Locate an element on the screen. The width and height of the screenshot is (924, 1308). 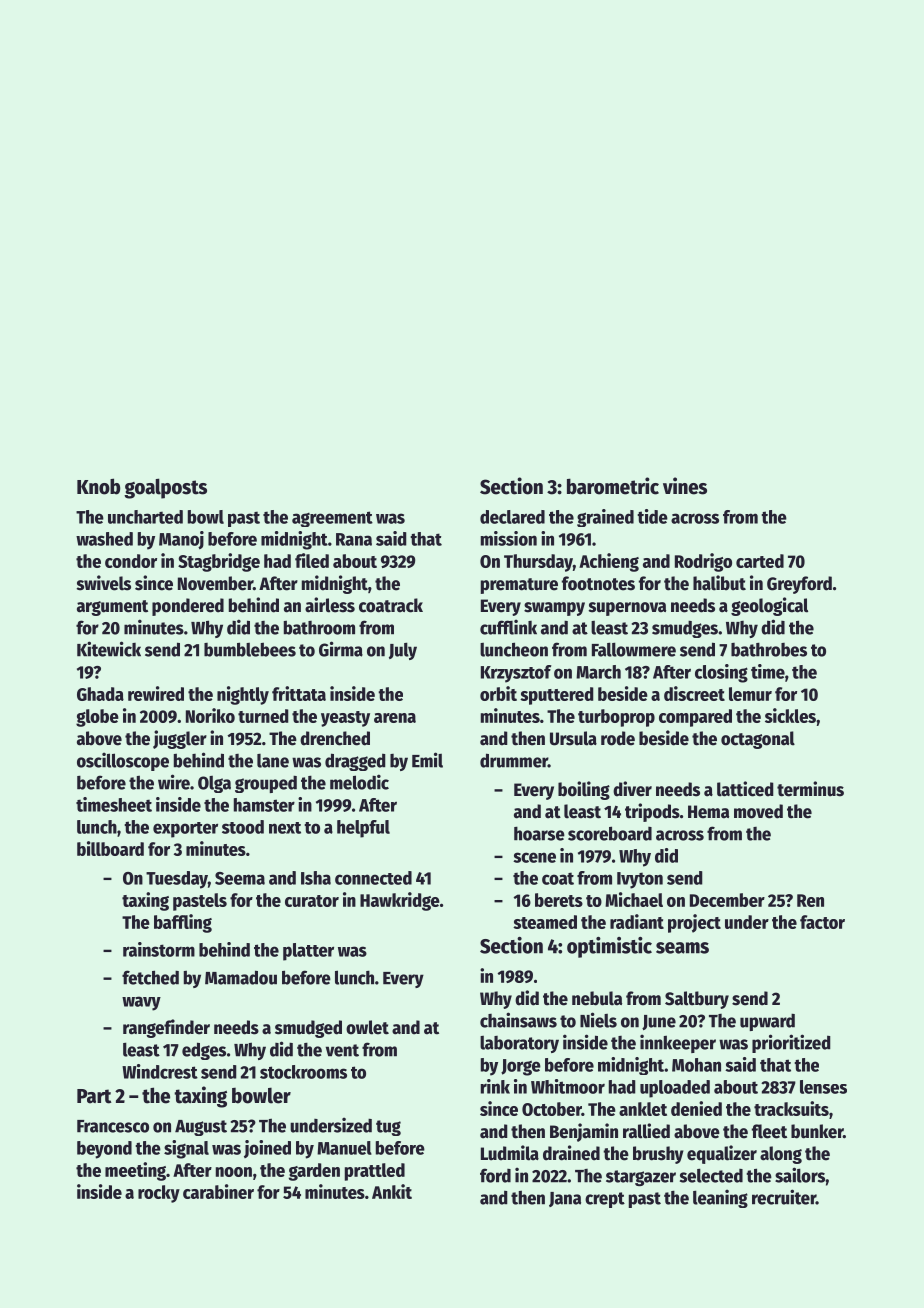
arena is located at coordinates (395, 718).
